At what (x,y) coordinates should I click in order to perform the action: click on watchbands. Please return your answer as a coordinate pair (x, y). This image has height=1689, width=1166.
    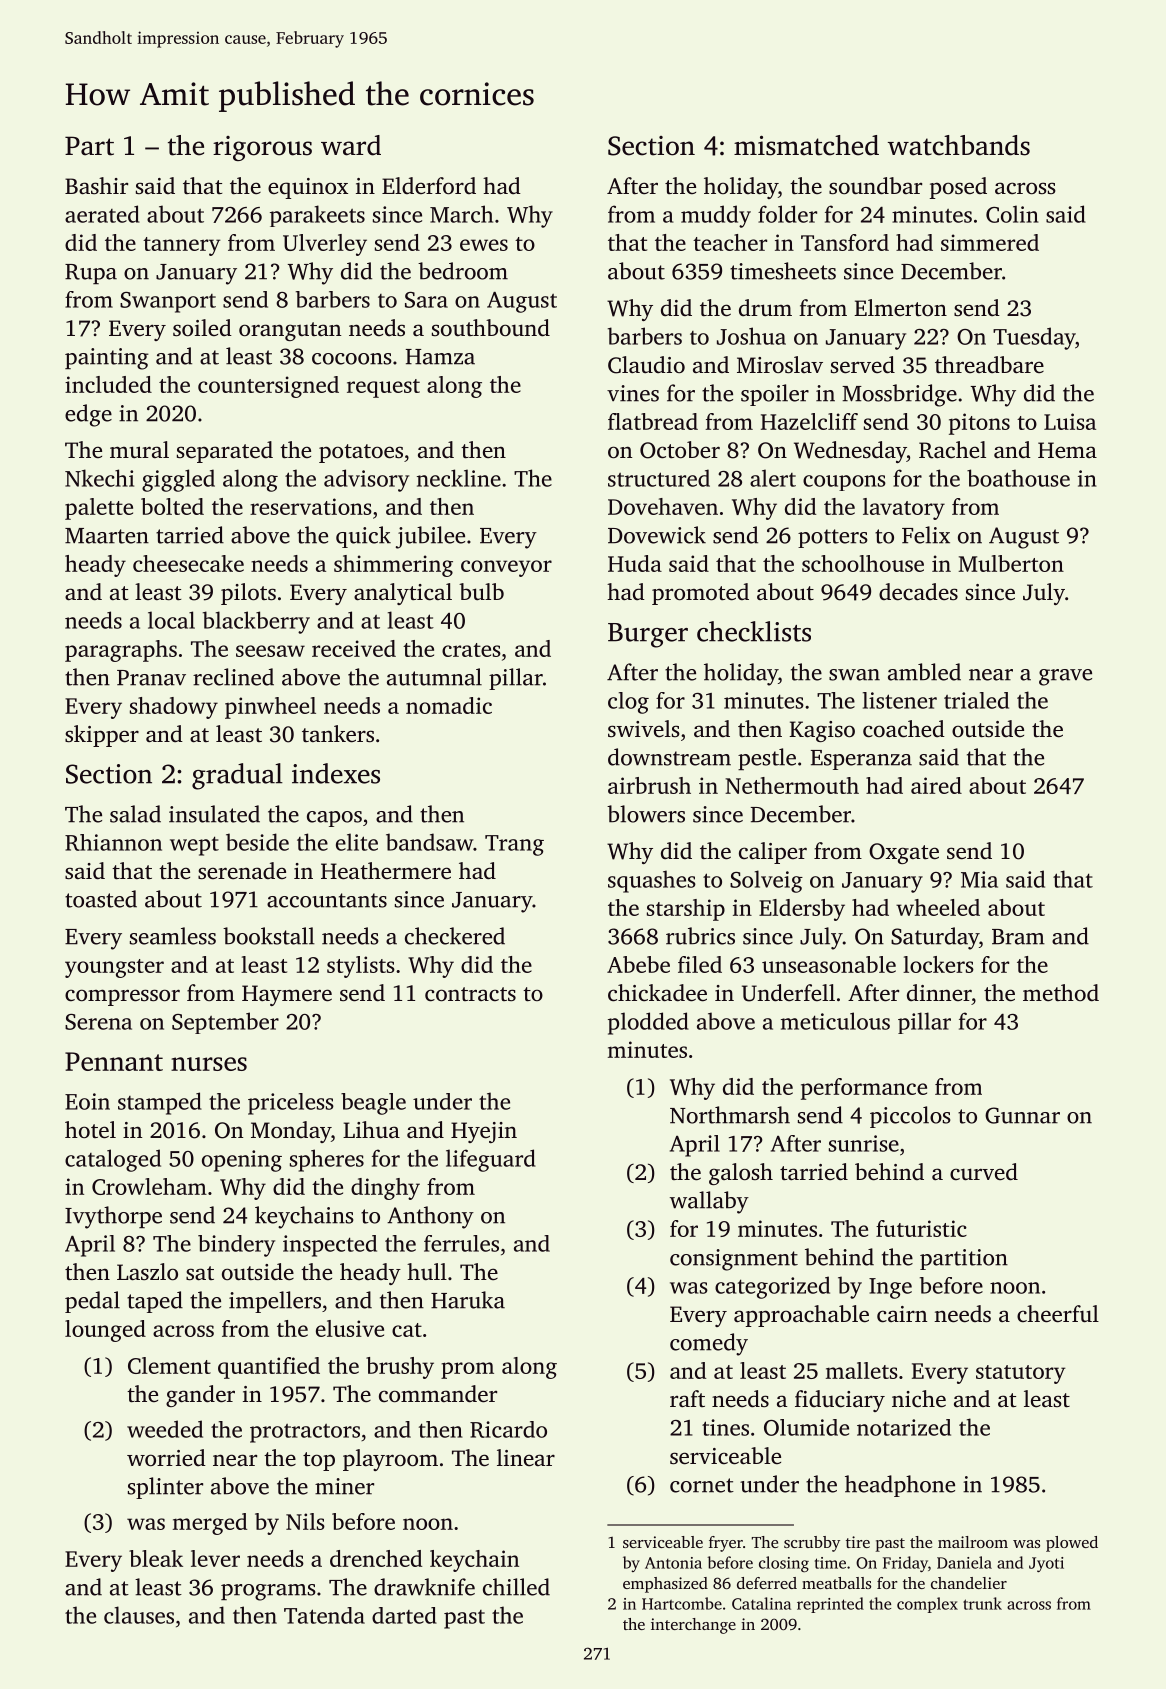
    Looking at the image, I should click on (959, 145).
